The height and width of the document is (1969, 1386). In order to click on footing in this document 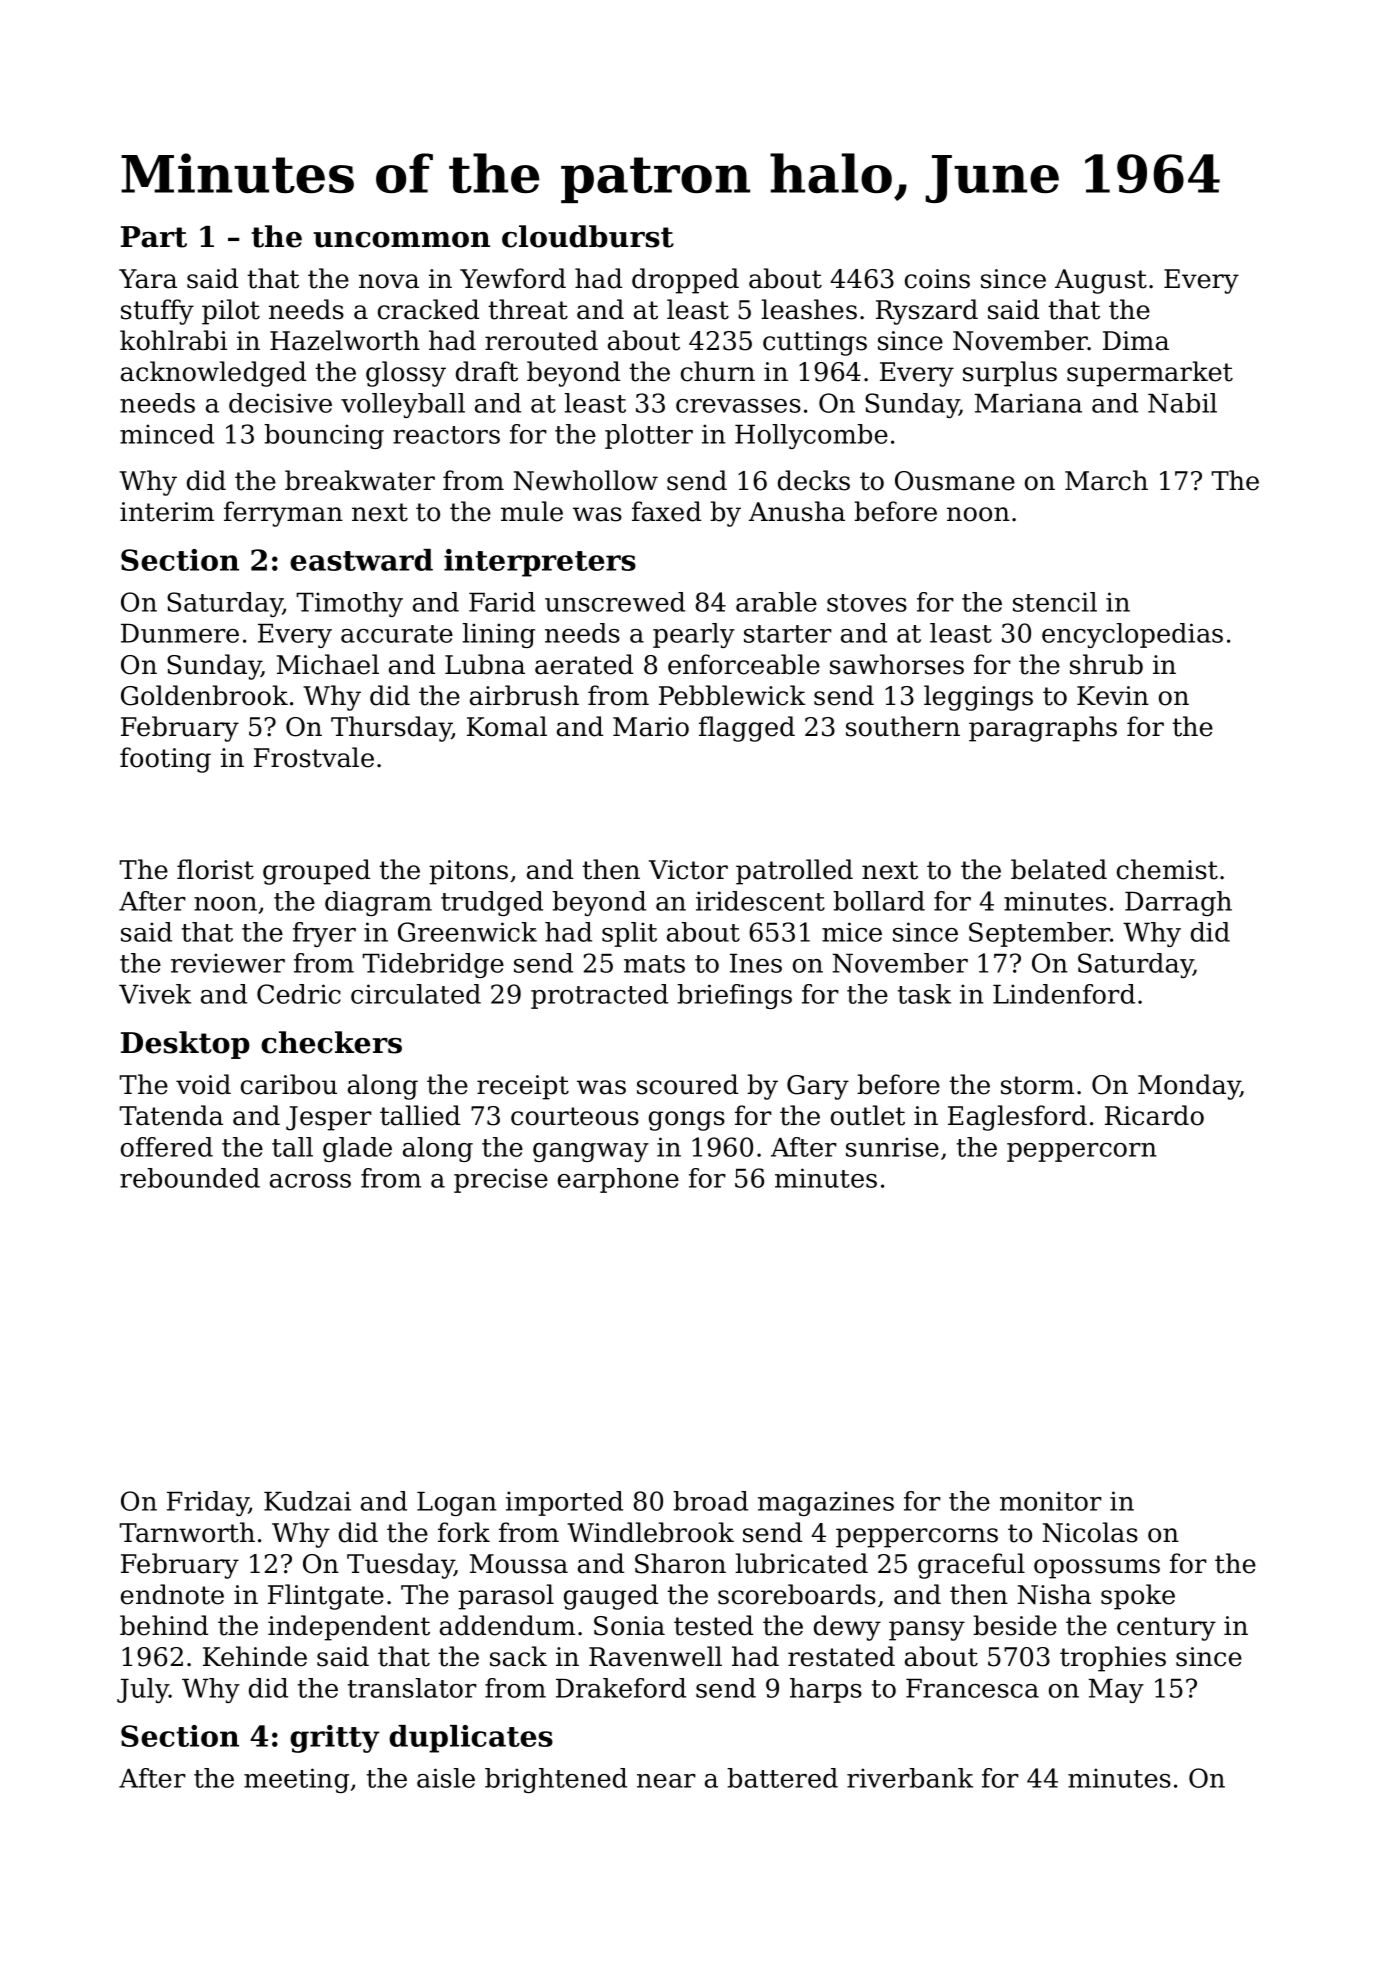, I will do `click(165, 760)`.
